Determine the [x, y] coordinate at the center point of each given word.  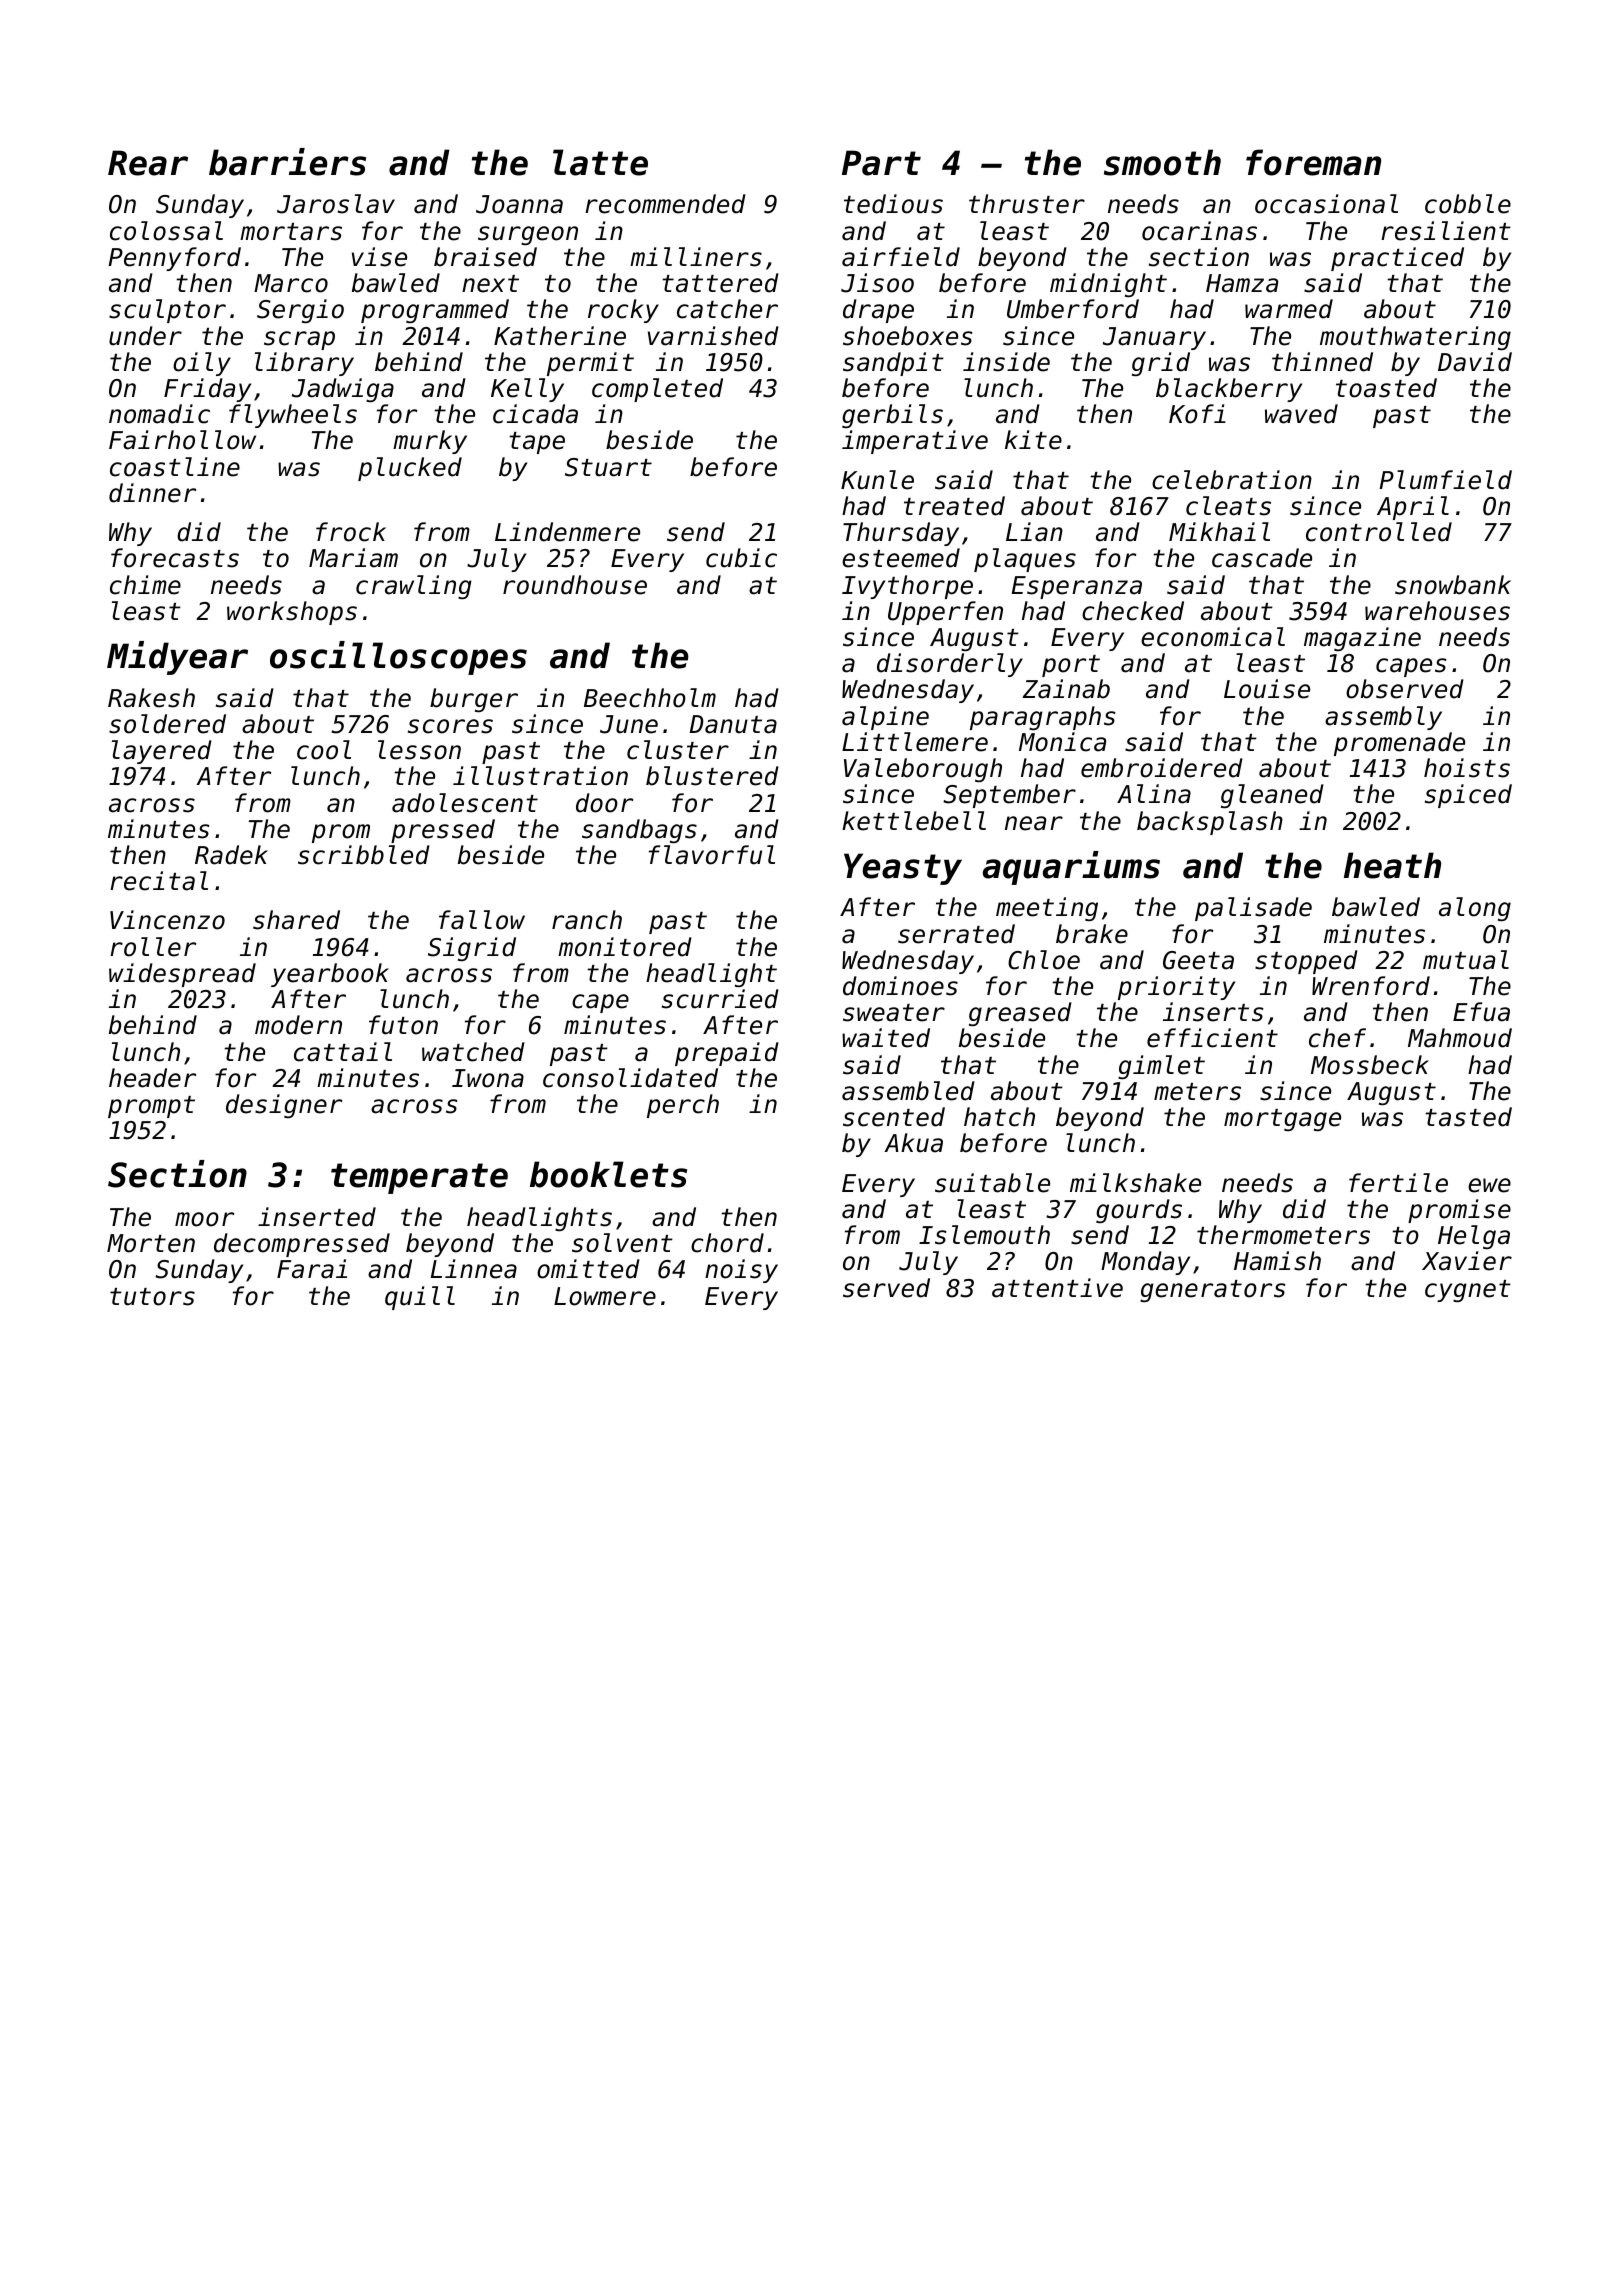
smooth [1162, 162]
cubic [741, 558]
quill [420, 1298]
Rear [148, 163]
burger [474, 700]
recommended [665, 204]
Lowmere [605, 1296]
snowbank [1453, 585]
